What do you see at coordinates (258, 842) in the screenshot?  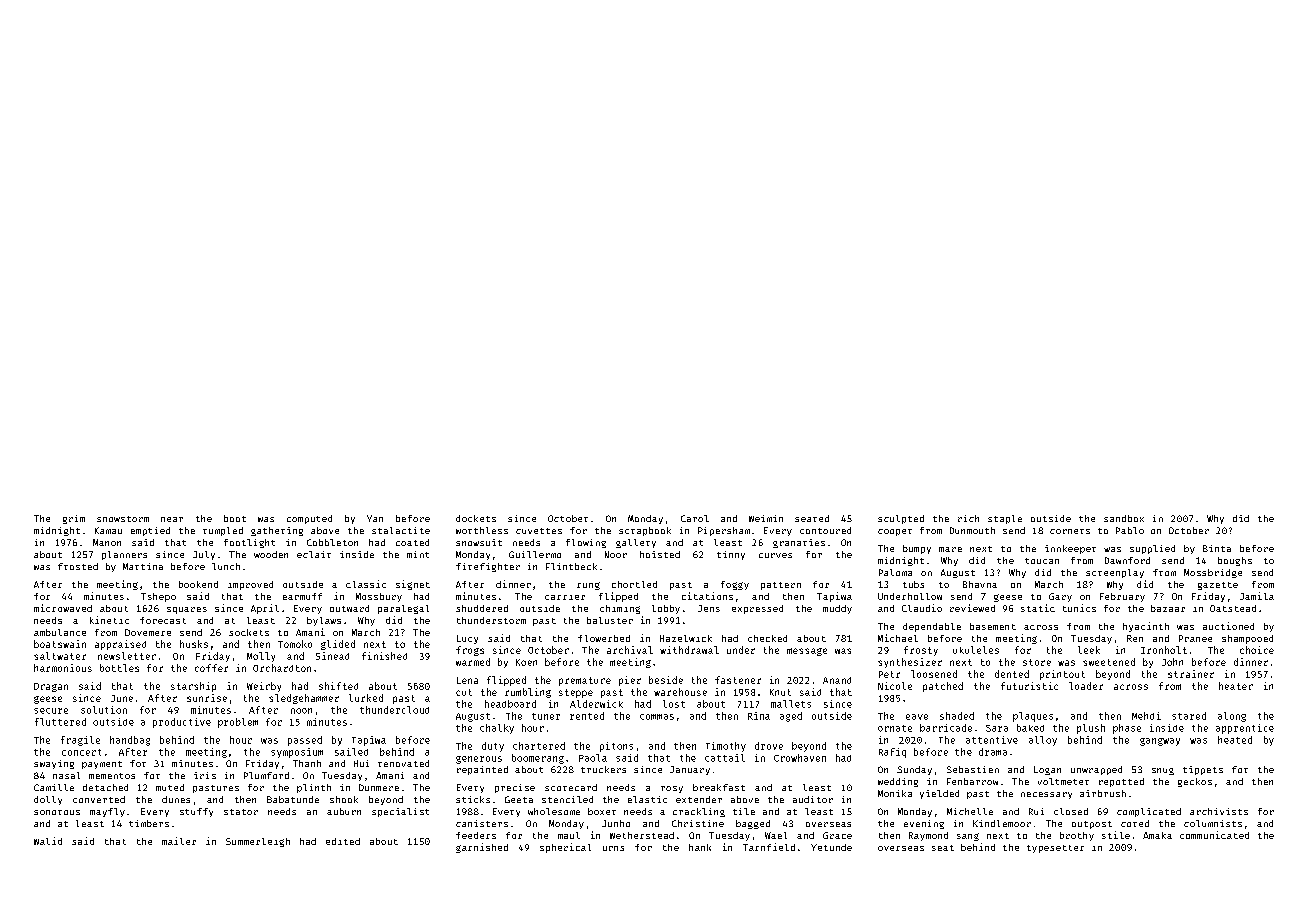 I see `Summerleigh` at bounding box center [258, 842].
